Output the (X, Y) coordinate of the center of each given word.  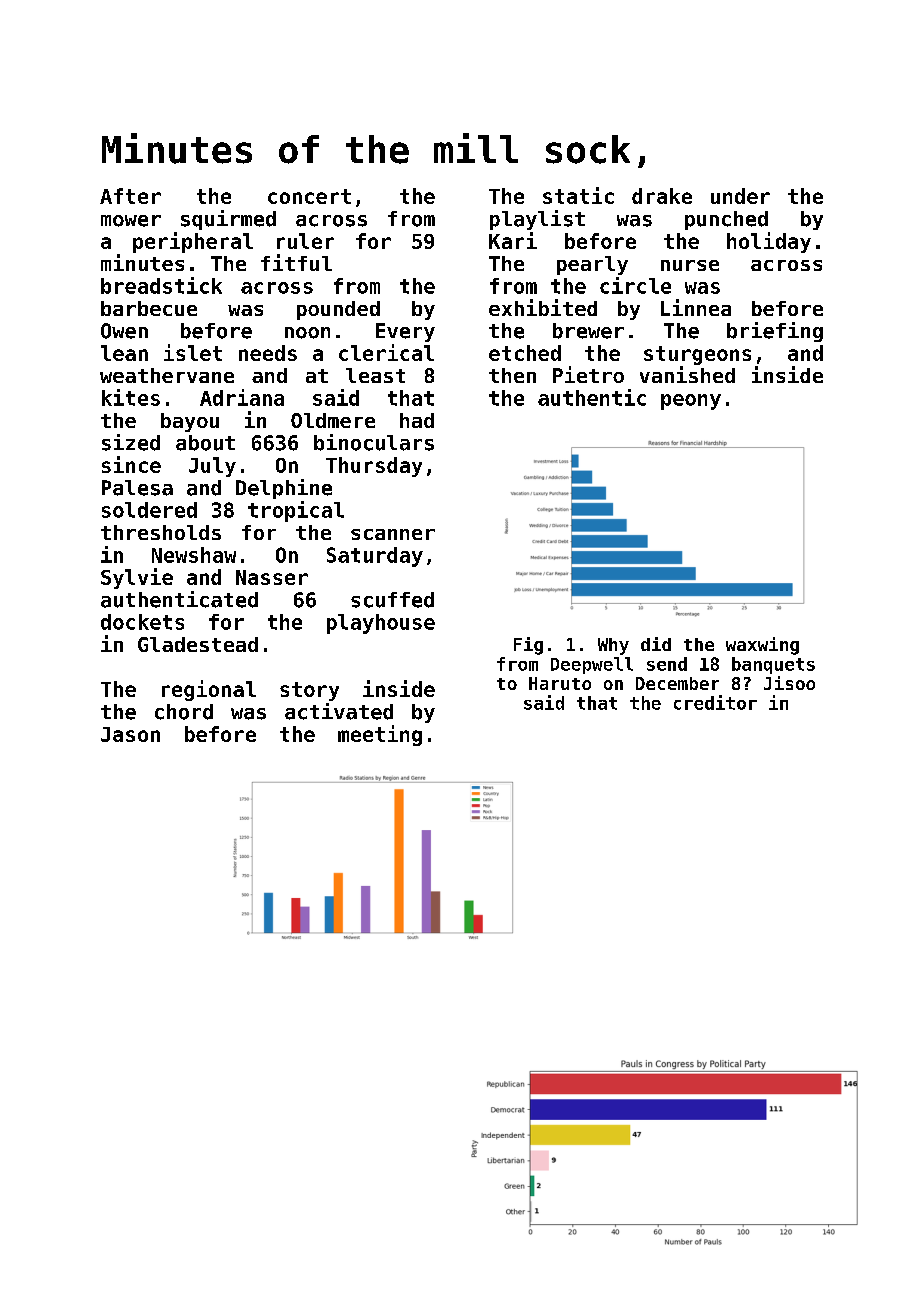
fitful (296, 262)
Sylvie (137, 578)
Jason (130, 734)
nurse (690, 265)
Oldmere (333, 420)
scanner (393, 534)
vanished (687, 374)
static (578, 195)
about (205, 443)
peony (691, 402)
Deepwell (592, 665)
